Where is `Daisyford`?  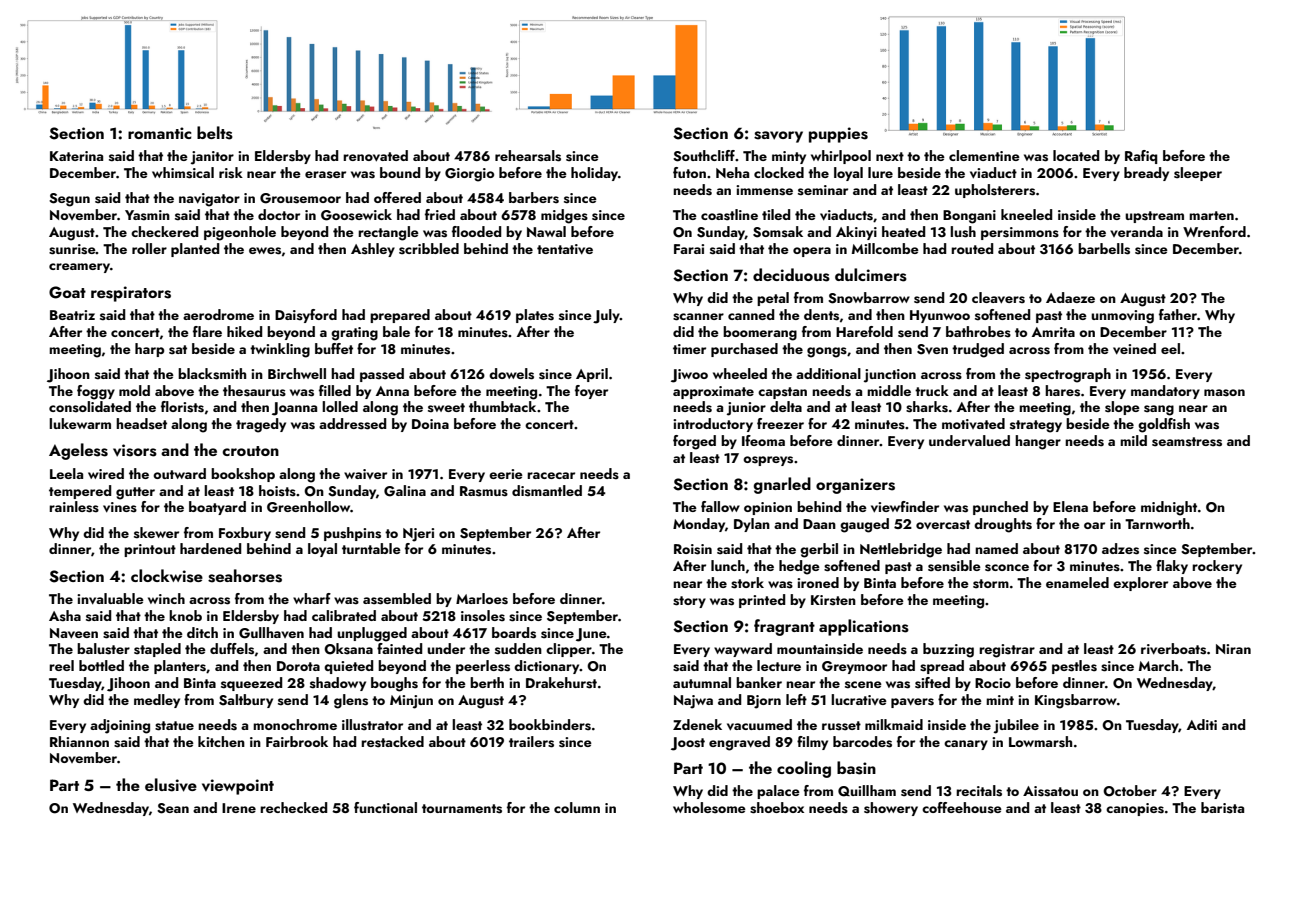
Daisyford is located at coordinates (306, 316).
